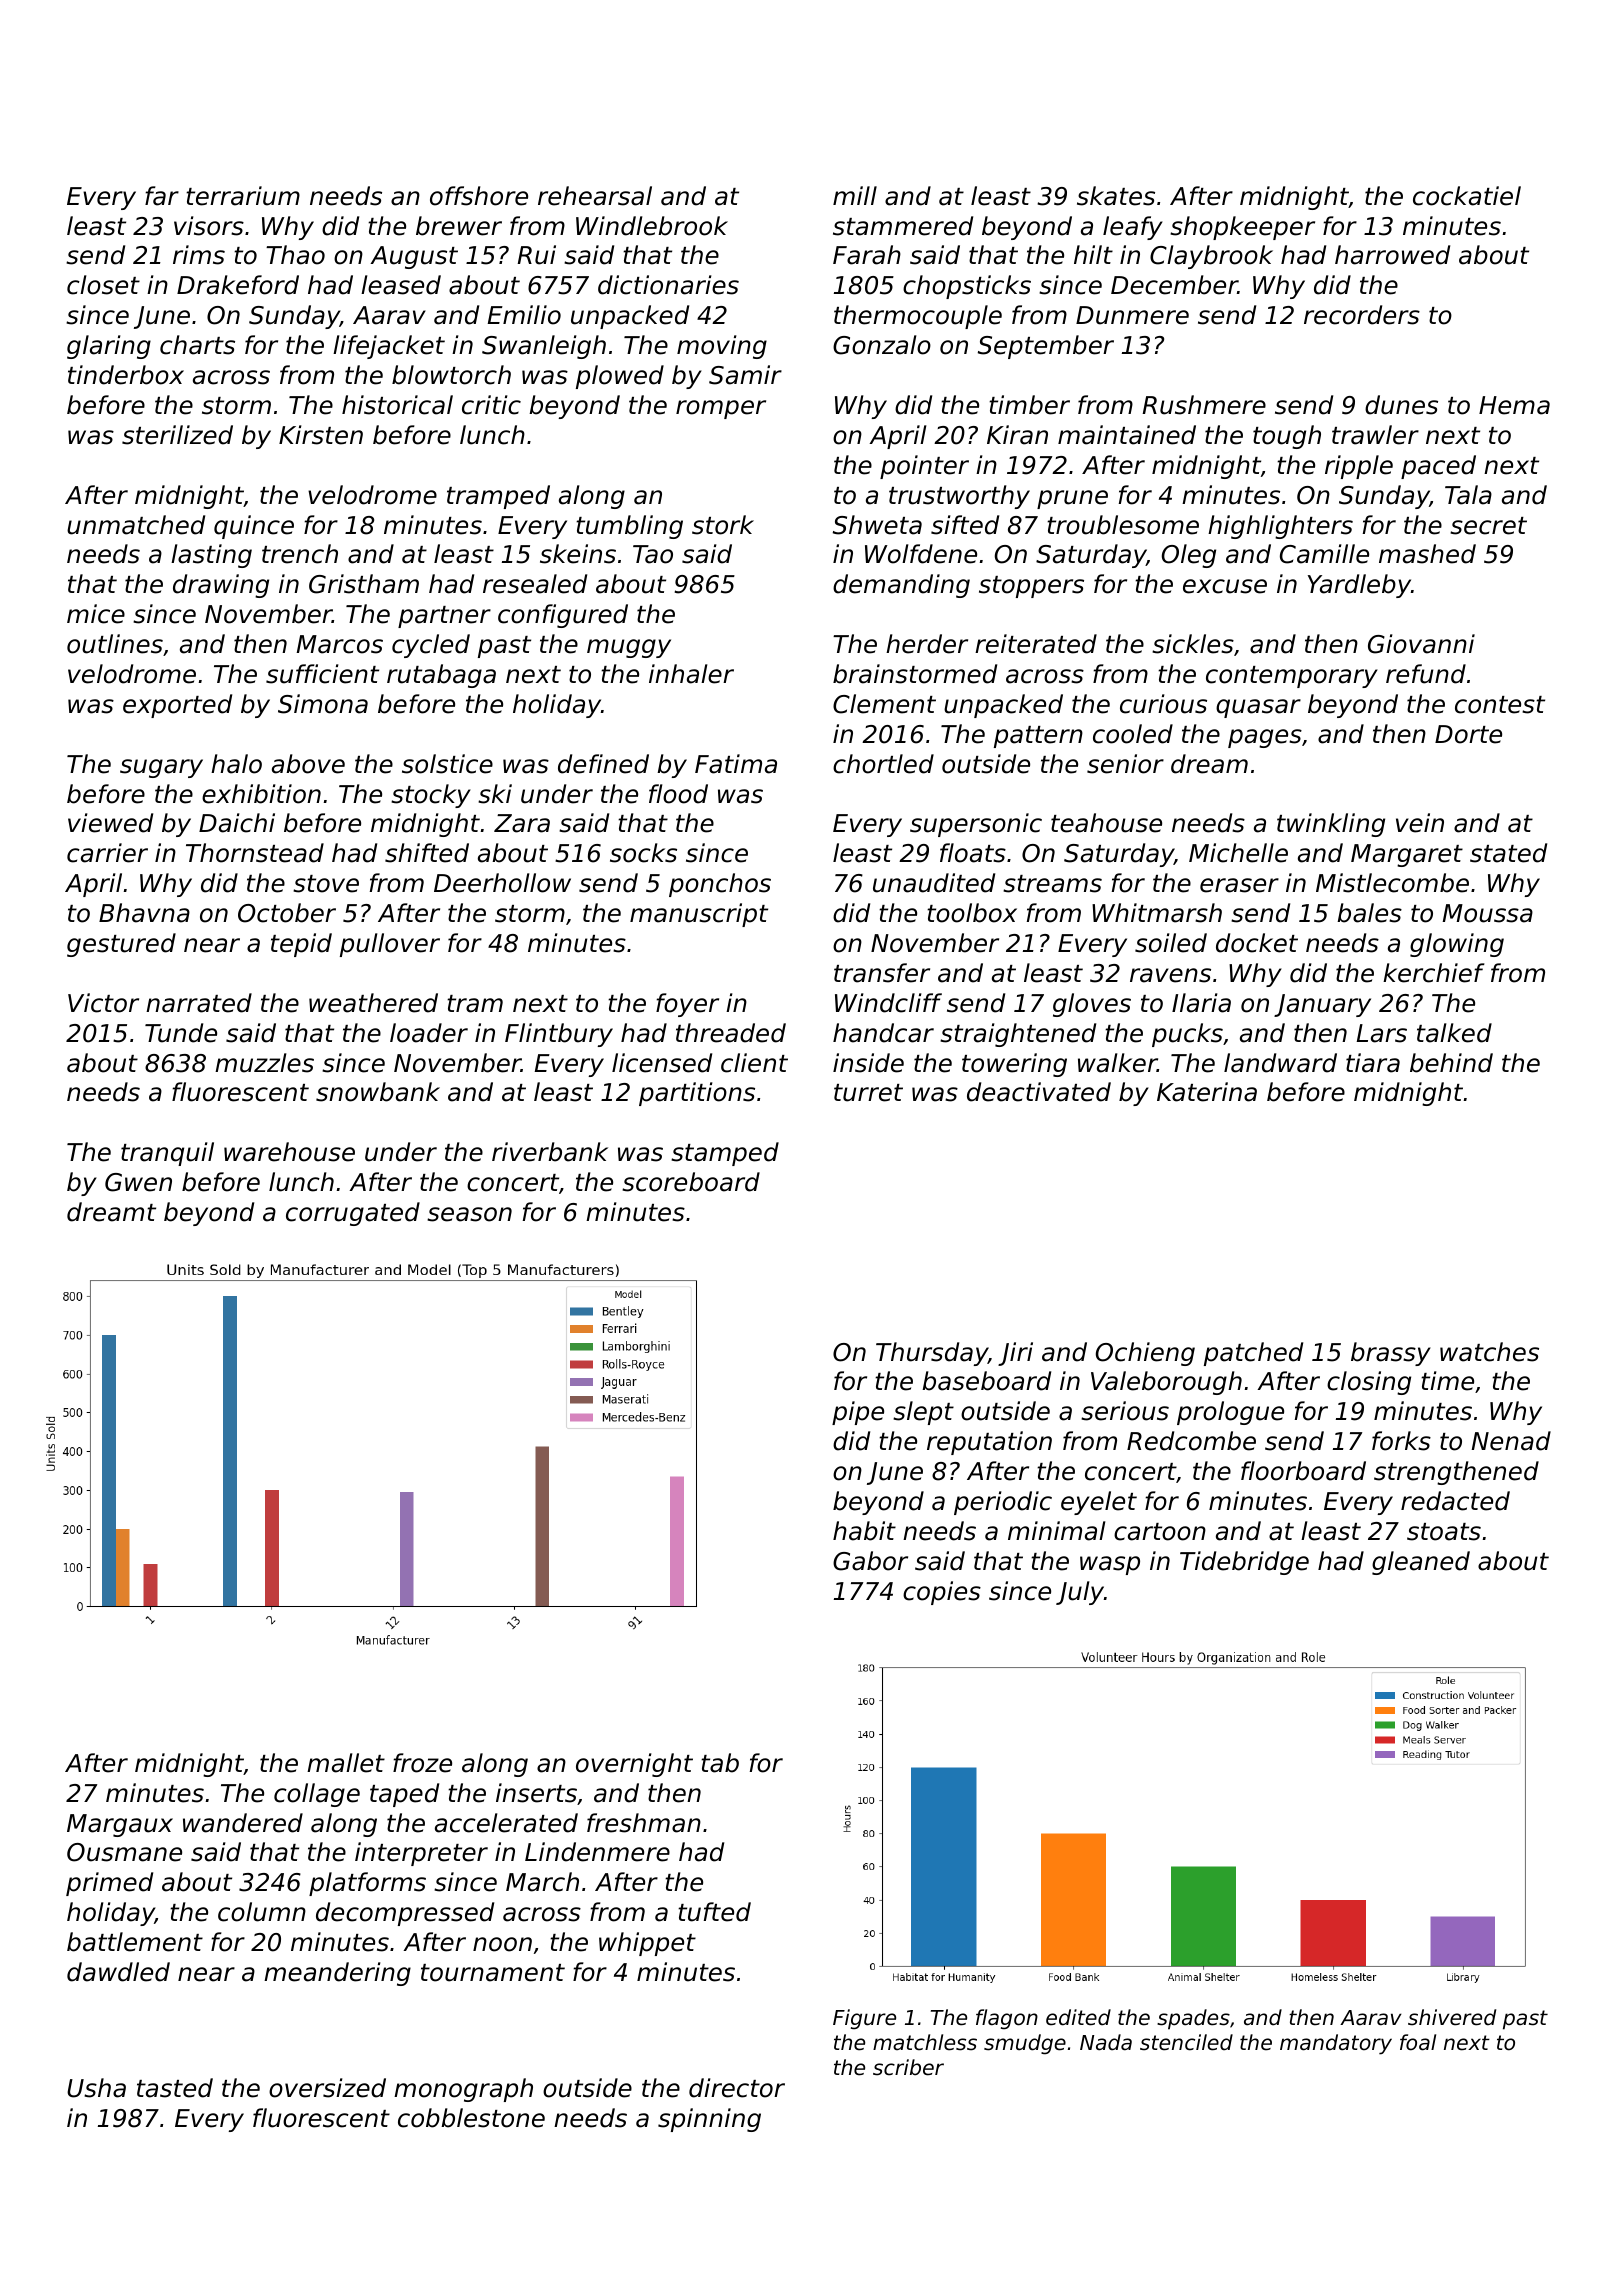 This page has height=2292, width=1620. Describe the element at coordinates (1467, 196) in the page. I see `cockatiel` at that location.
